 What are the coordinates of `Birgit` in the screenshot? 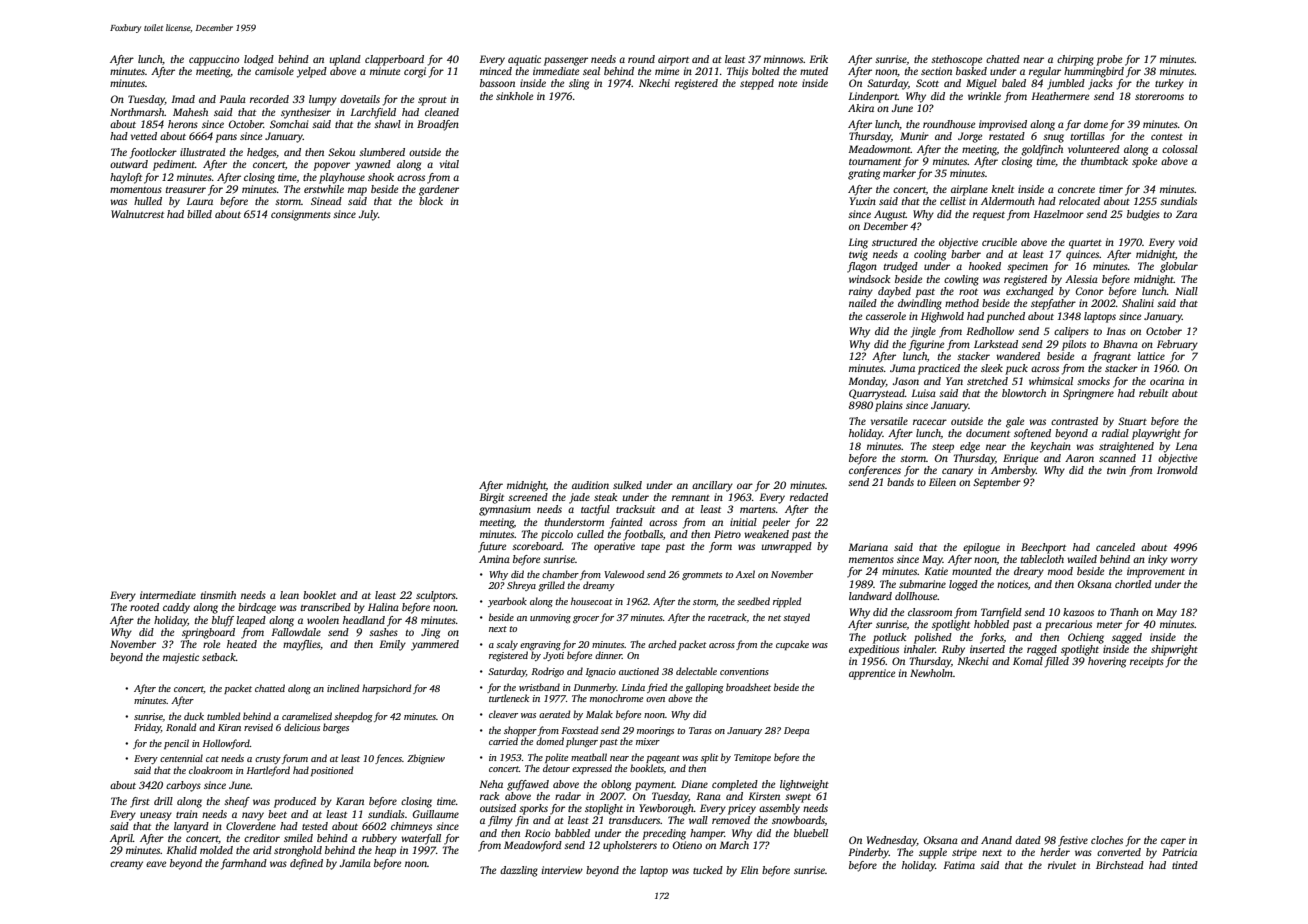 It's located at (491, 498).
